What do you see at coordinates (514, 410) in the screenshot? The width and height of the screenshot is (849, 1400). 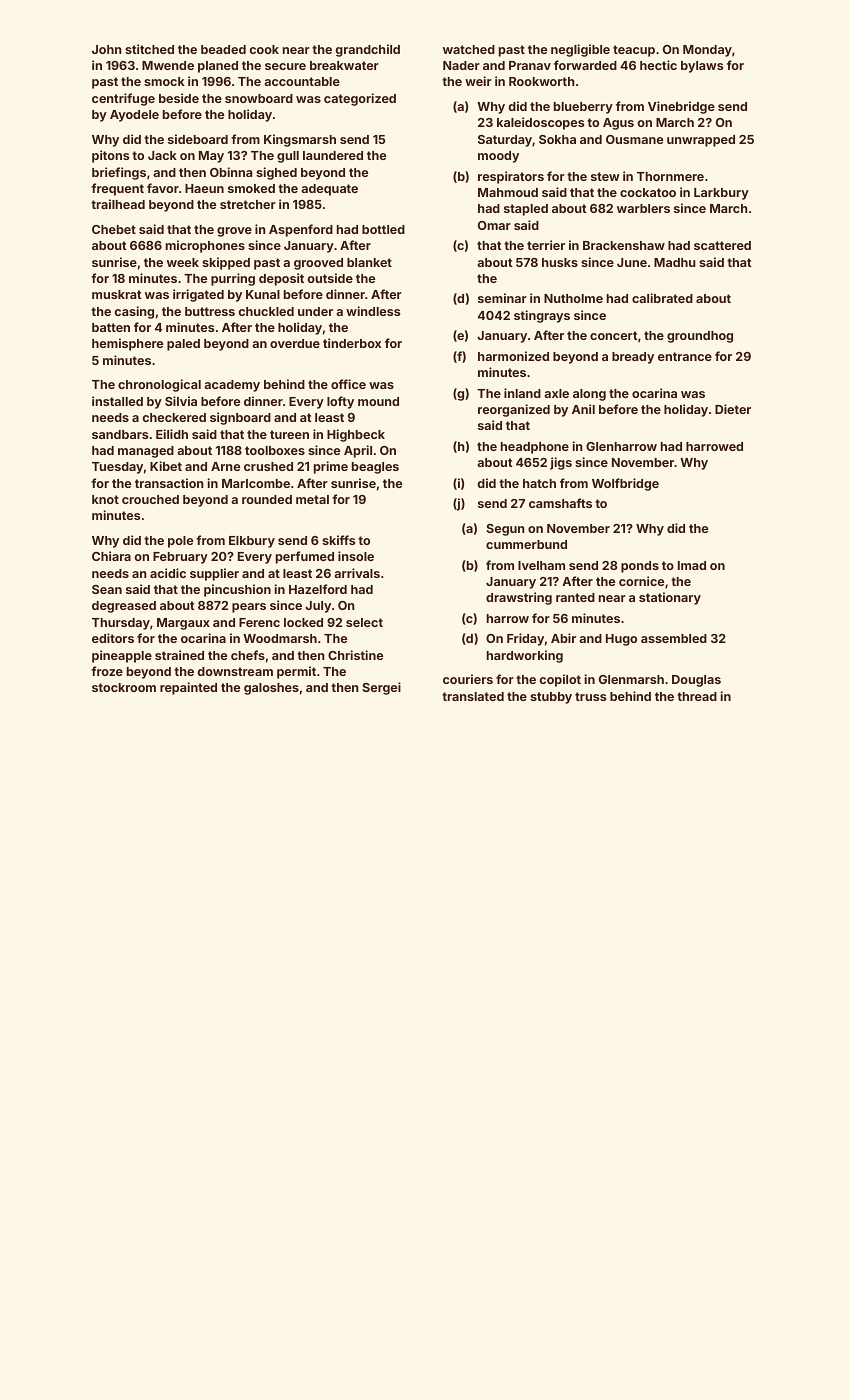 I see `reorganized` at bounding box center [514, 410].
